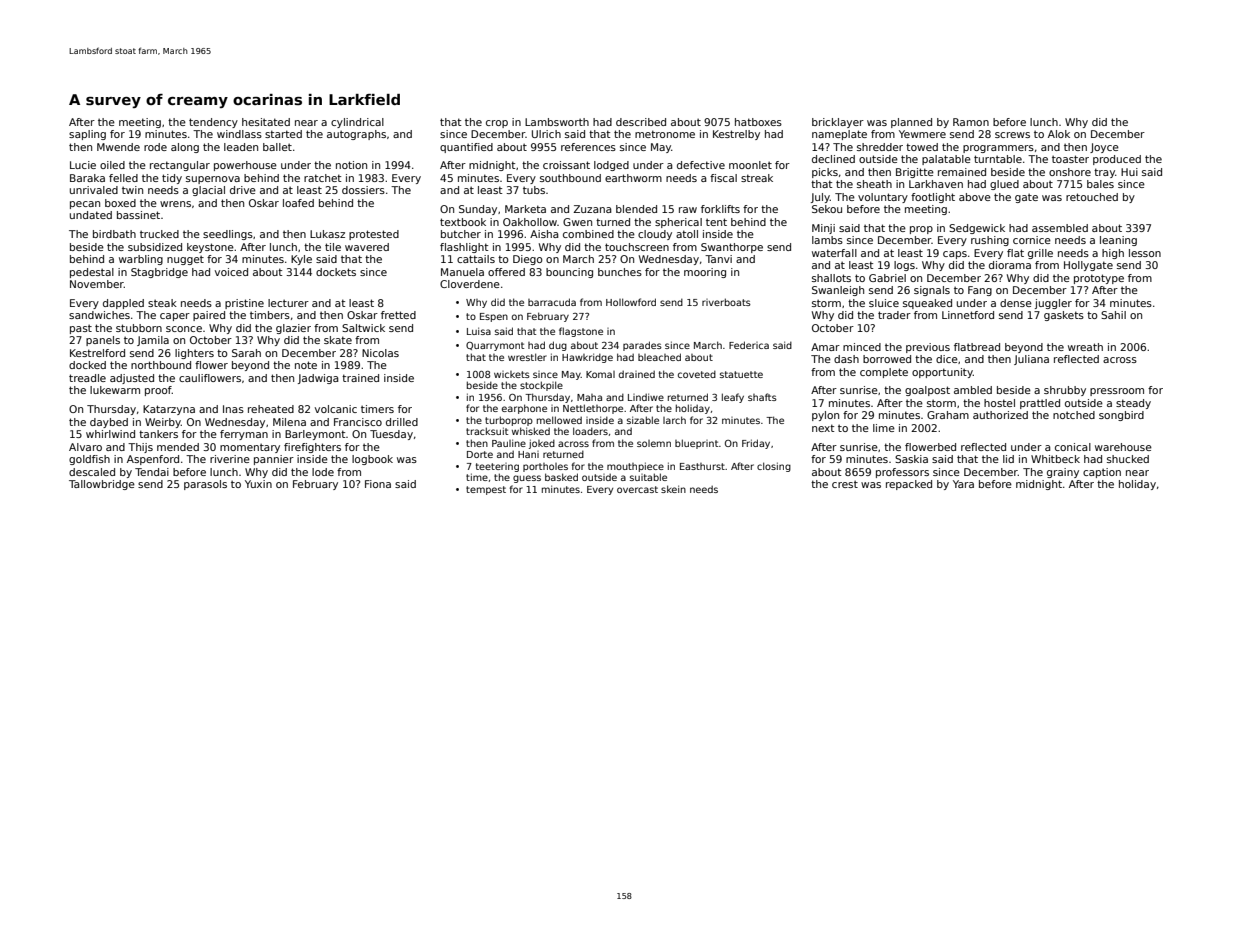  What do you see at coordinates (486, 490) in the image?
I see `tempest` at bounding box center [486, 490].
